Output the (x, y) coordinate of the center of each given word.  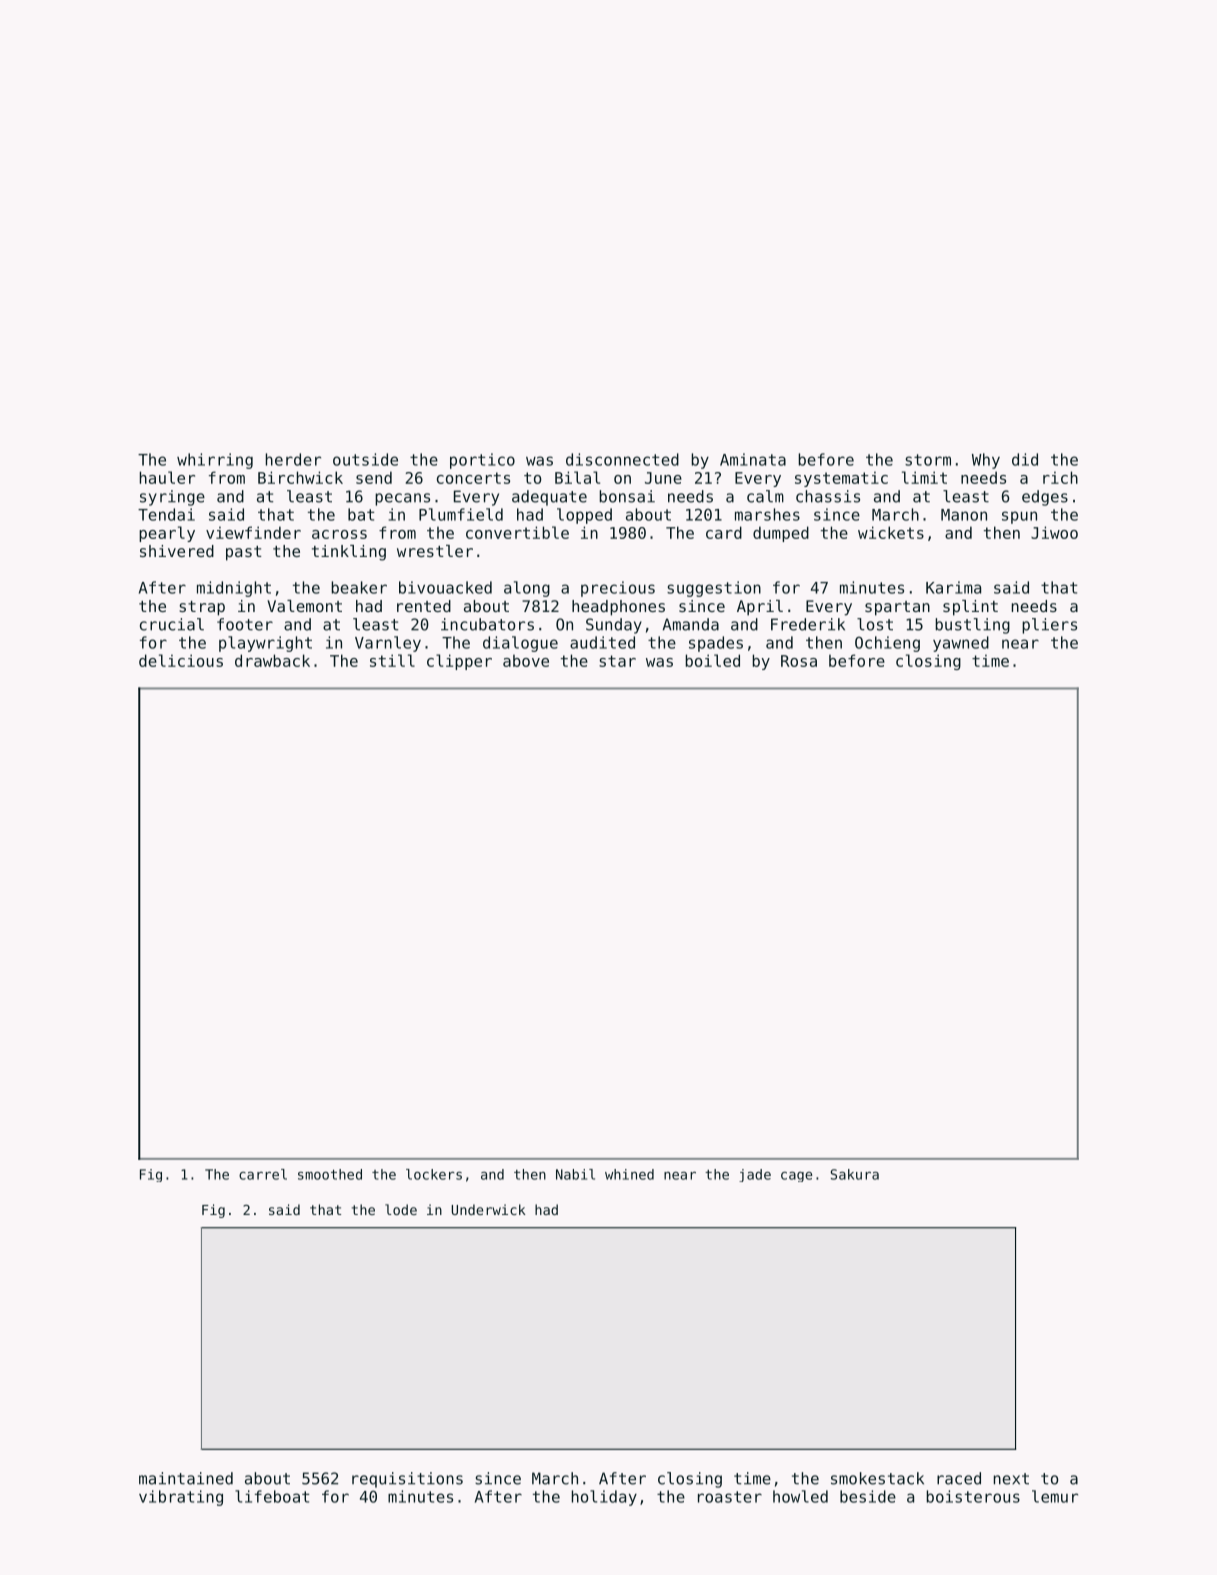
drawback (272, 660)
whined (629, 1174)
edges (1045, 498)
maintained (186, 1478)
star (617, 661)
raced (959, 1478)
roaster (730, 1497)
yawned (961, 644)
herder (293, 459)
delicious (181, 660)
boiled (712, 660)
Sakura (854, 1174)
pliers (1049, 626)
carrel (263, 1174)
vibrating (181, 1498)
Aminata (753, 459)
